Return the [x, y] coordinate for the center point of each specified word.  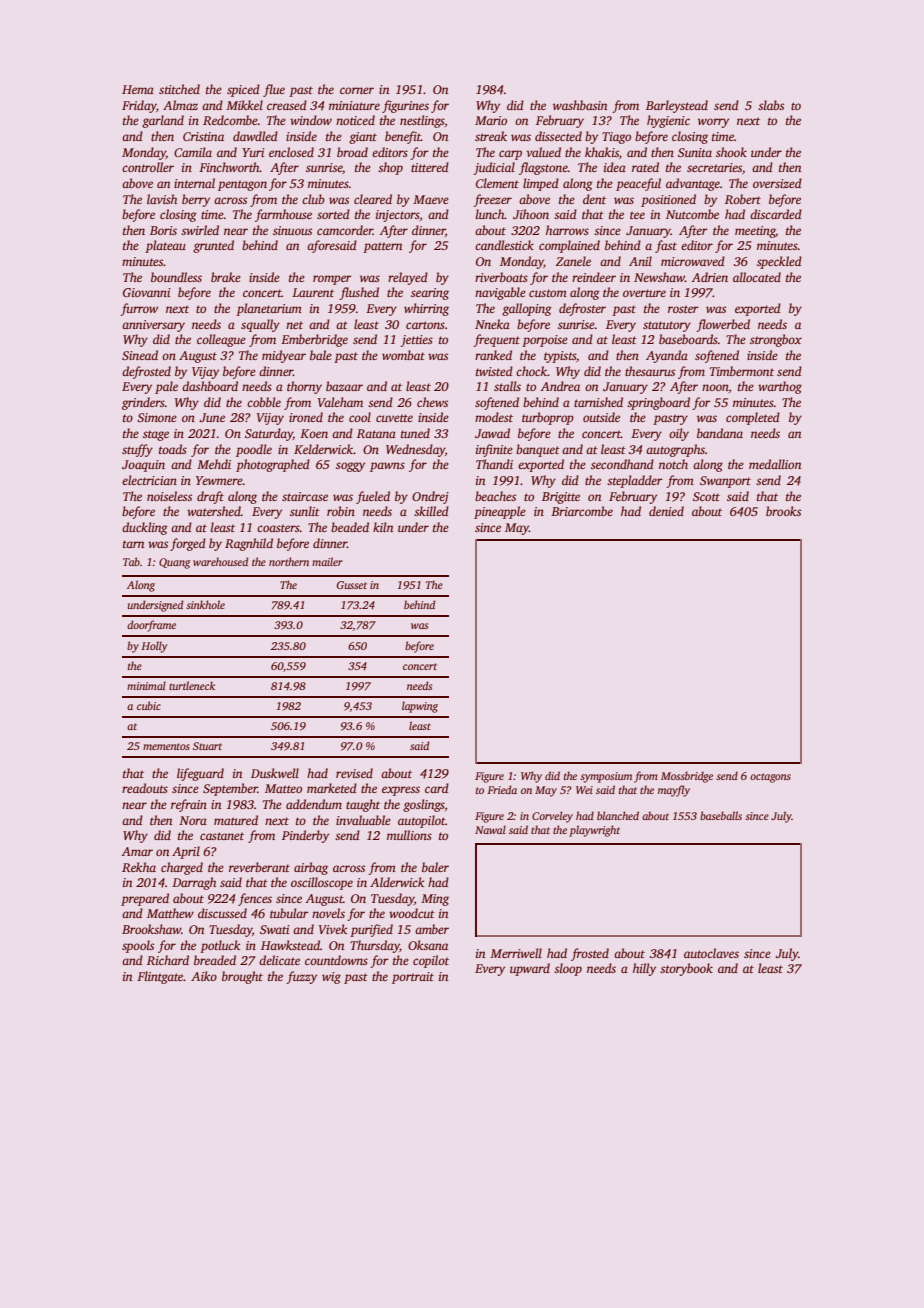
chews [432, 402]
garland [163, 121]
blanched [618, 815]
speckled [779, 262]
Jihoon [531, 214]
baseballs [721, 815]
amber [432, 929]
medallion [775, 464]
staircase [305, 496]
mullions [409, 835]
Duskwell [275, 773]
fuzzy [301, 977]
